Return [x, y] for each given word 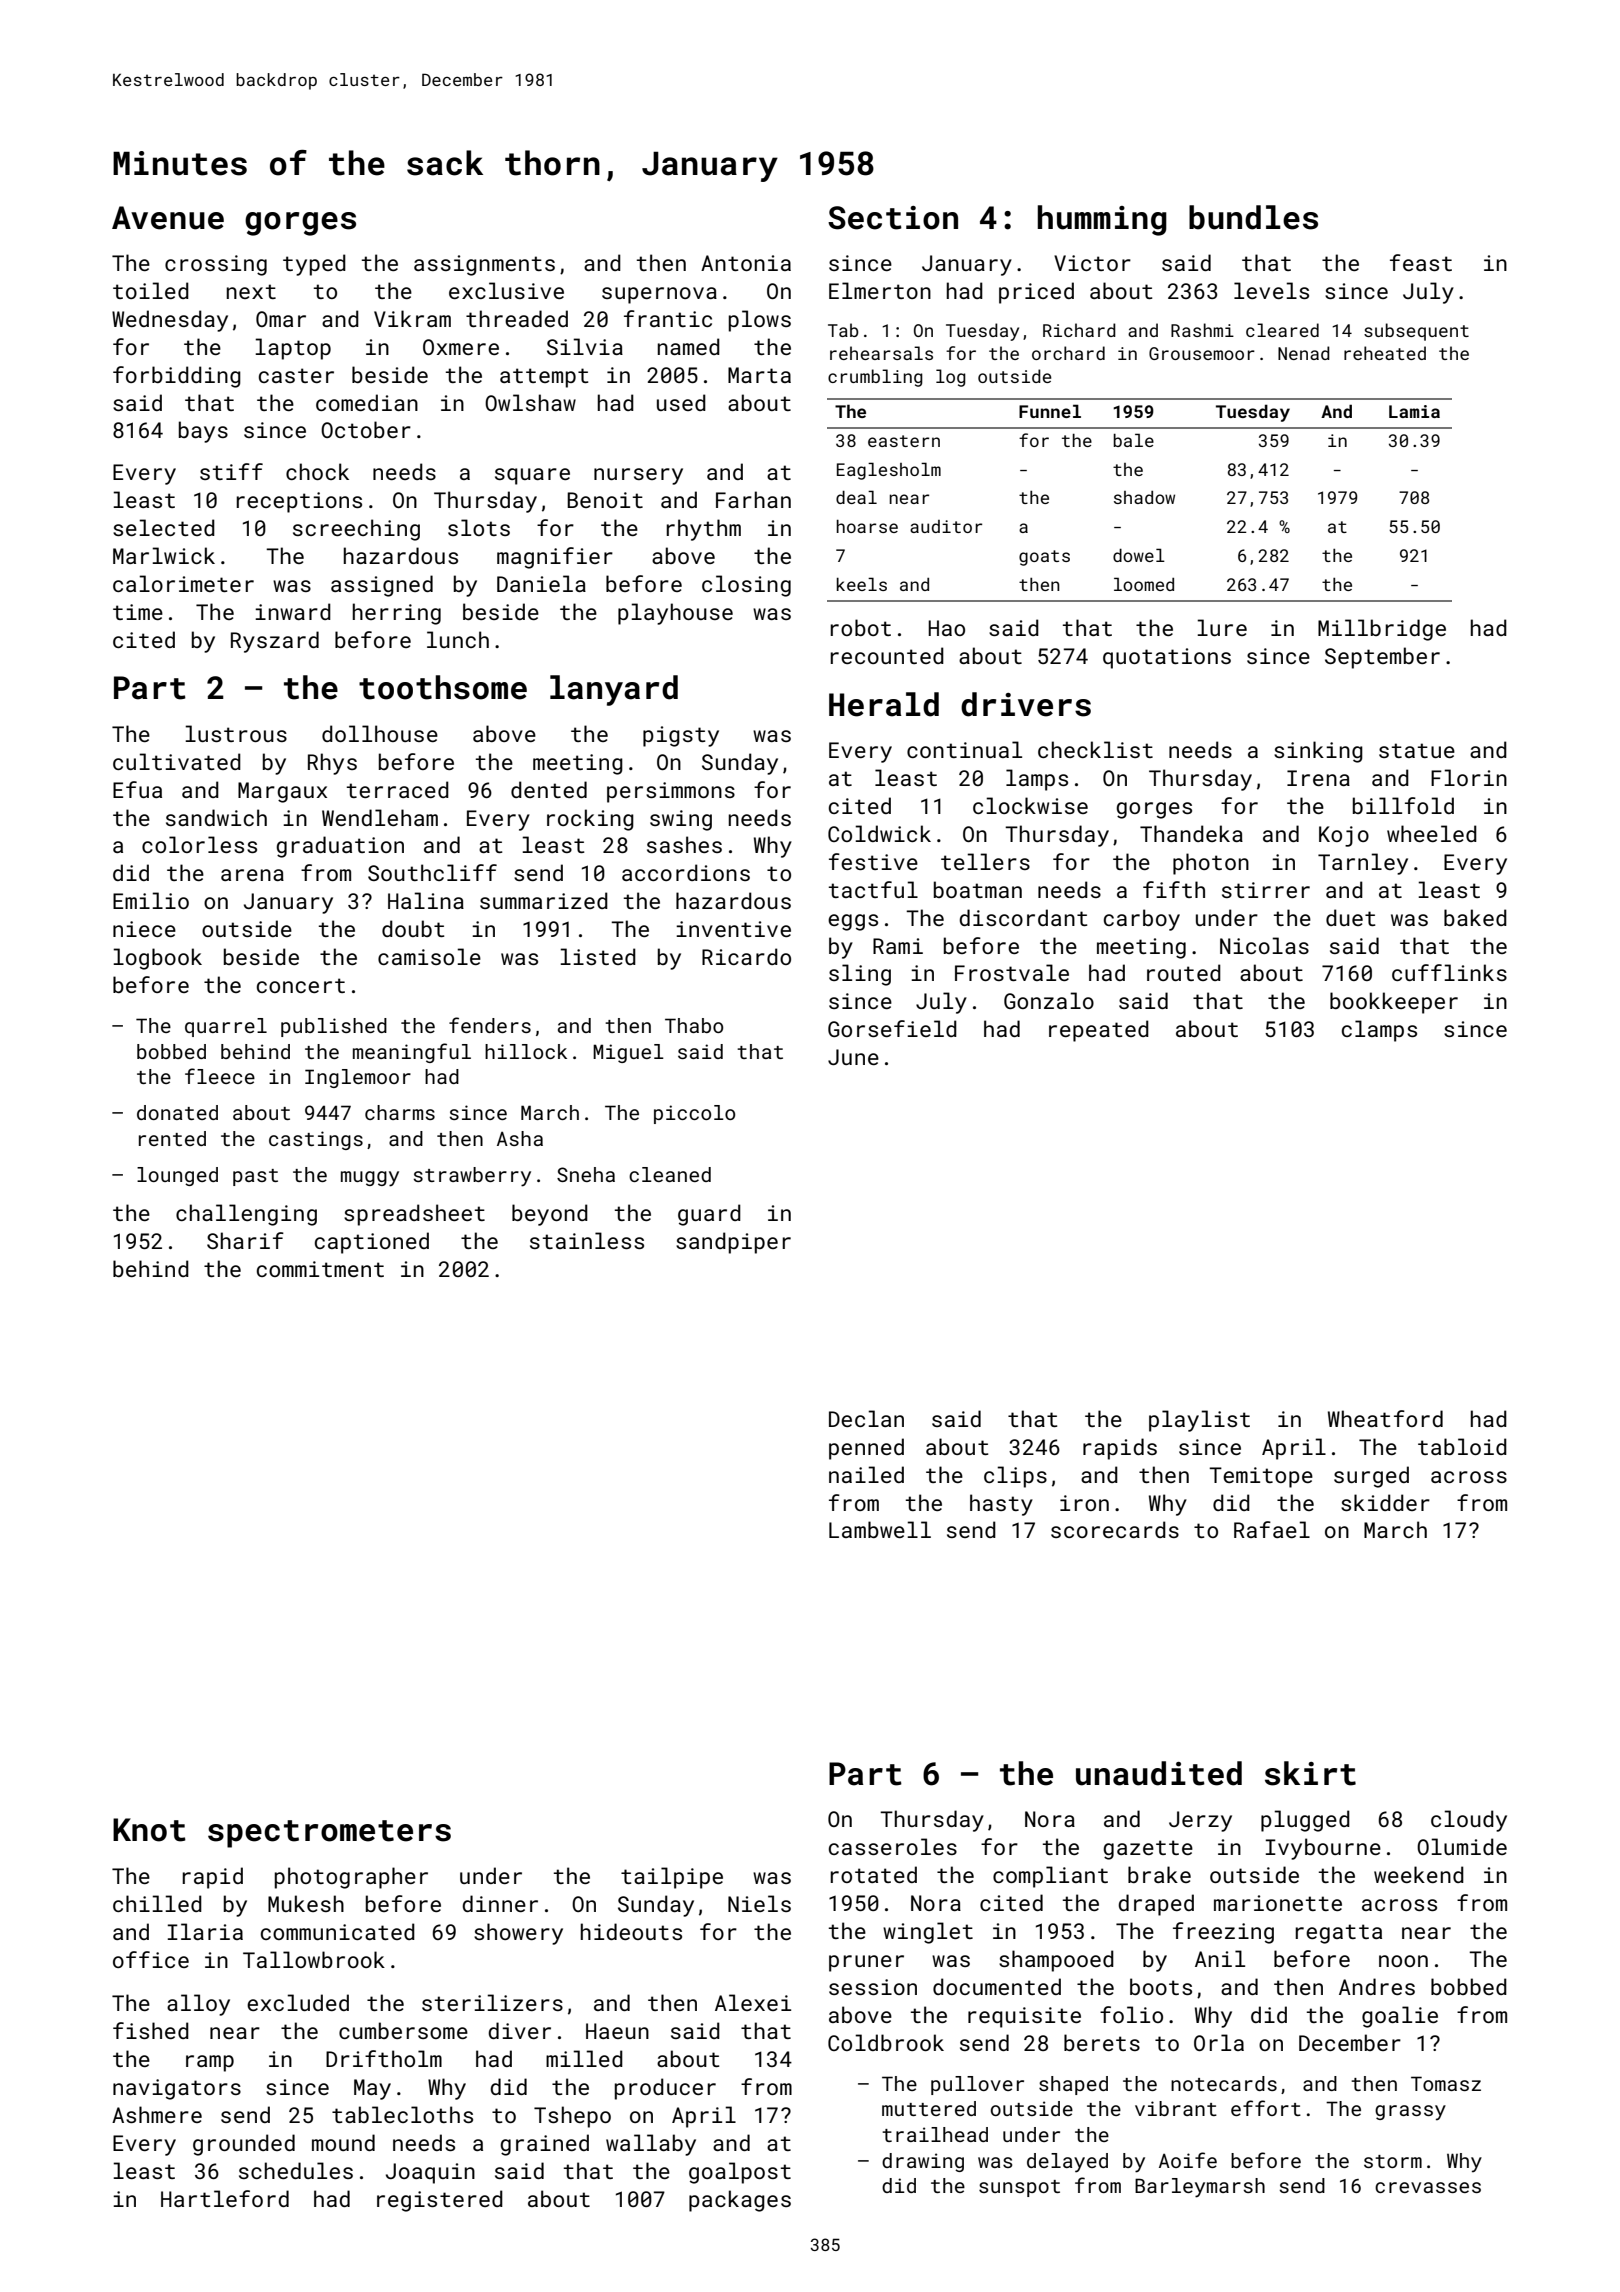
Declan [866, 1418]
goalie [1400, 2017]
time [138, 612]
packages [740, 2201]
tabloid [1462, 1446]
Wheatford [1385, 1418]
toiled [151, 290]
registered [440, 2201]
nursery [638, 476]
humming [1102, 220]
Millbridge [1382, 630]
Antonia [746, 263]
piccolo [694, 1114]
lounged [177, 1176]
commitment [320, 1269]
